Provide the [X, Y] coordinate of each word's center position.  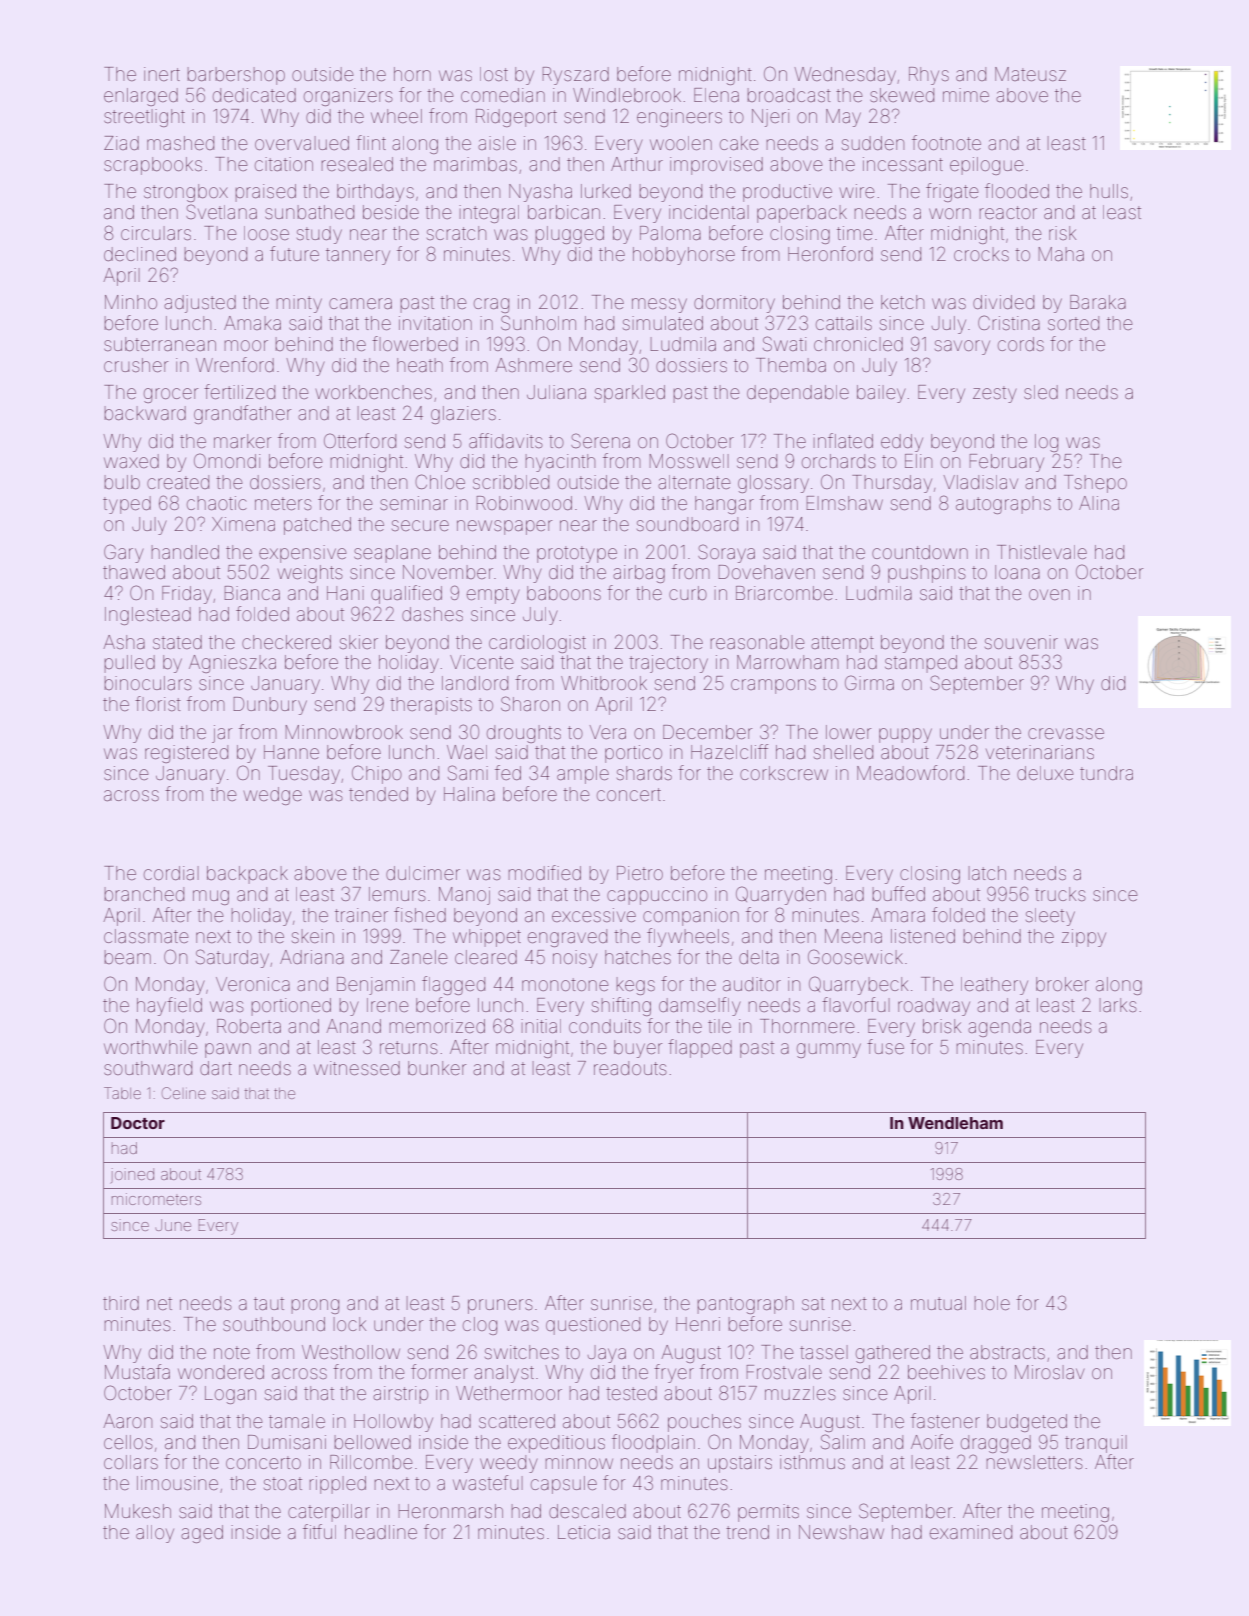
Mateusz [1030, 74]
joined [132, 1175]
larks [1118, 1005]
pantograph [746, 1305]
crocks [981, 254]
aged [202, 1534]
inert [162, 74]
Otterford [360, 440]
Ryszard [576, 76]
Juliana [556, 392]
